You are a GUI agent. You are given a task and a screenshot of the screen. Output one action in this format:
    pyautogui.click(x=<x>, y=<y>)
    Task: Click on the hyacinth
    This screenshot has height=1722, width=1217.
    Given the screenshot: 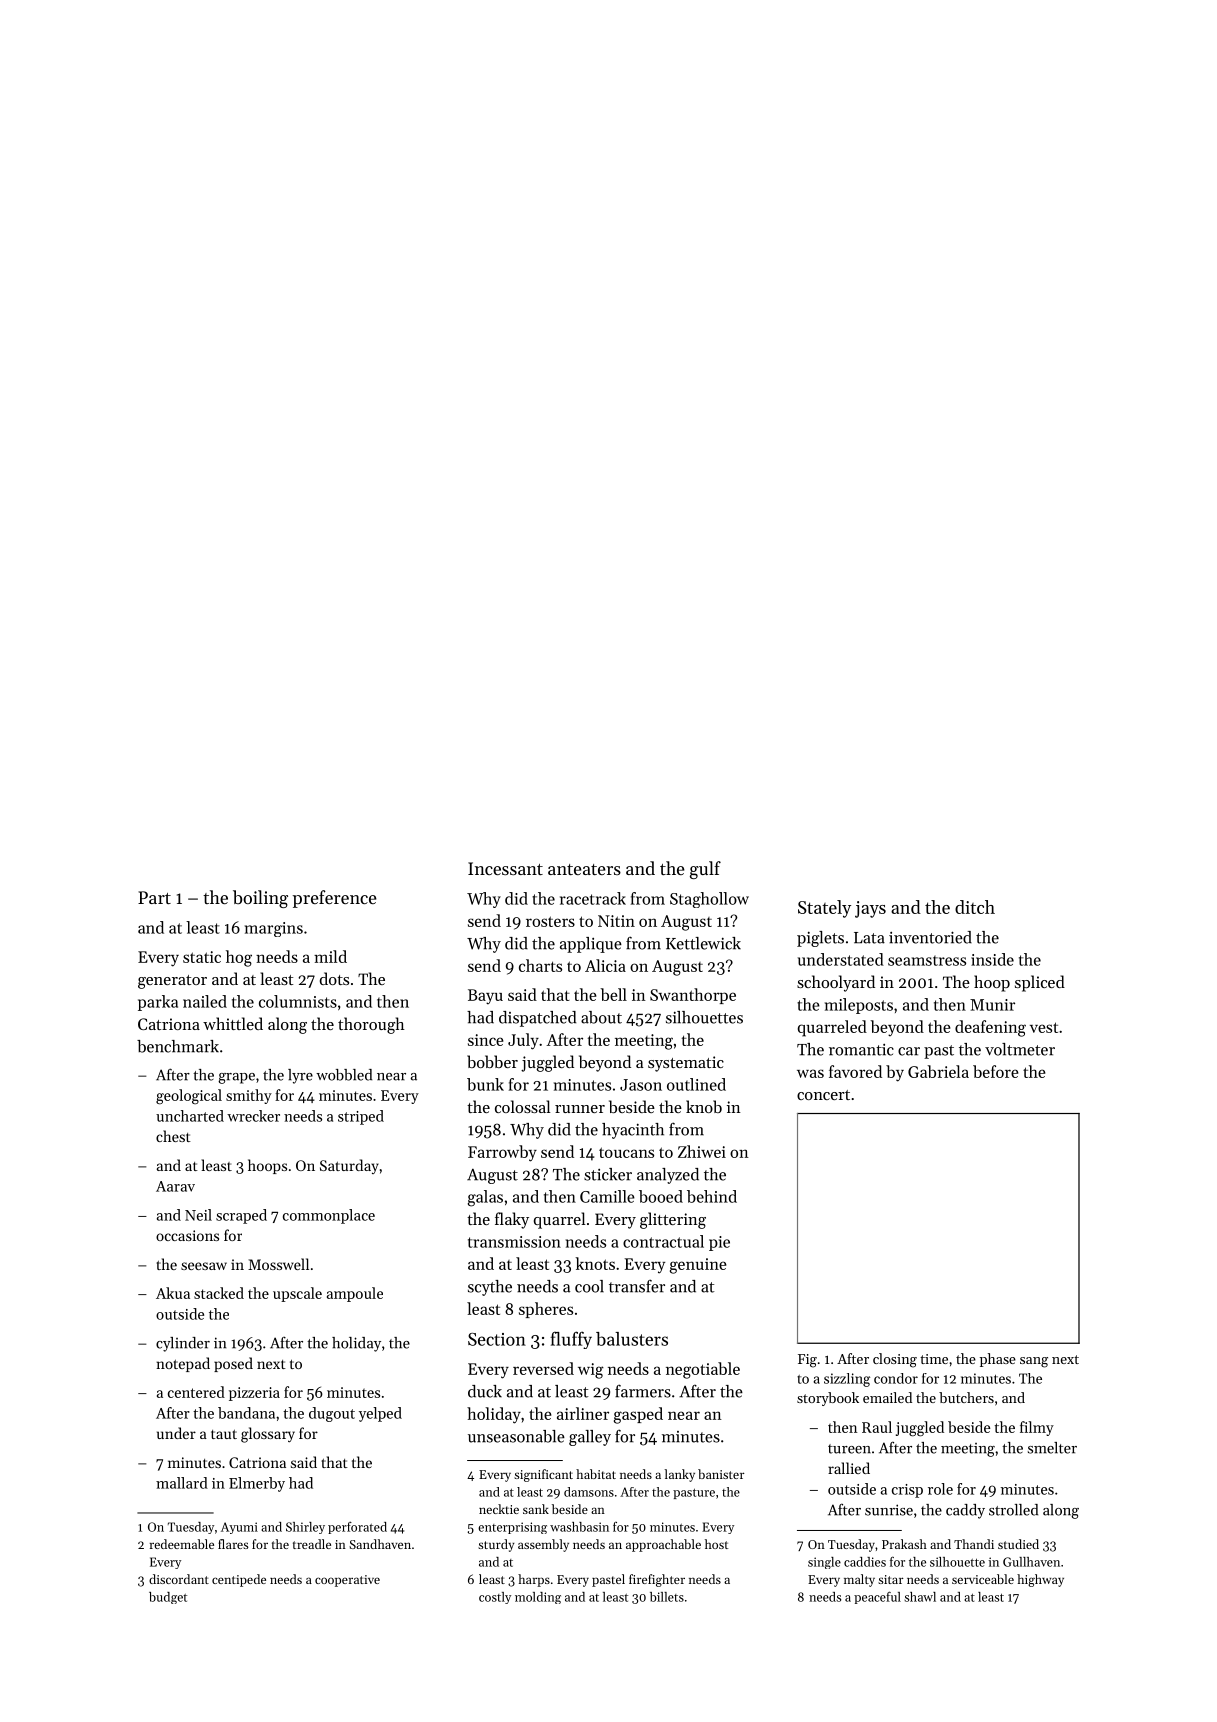 What is the action you would take?
    pyautogui.click(x=633, y=1131)
